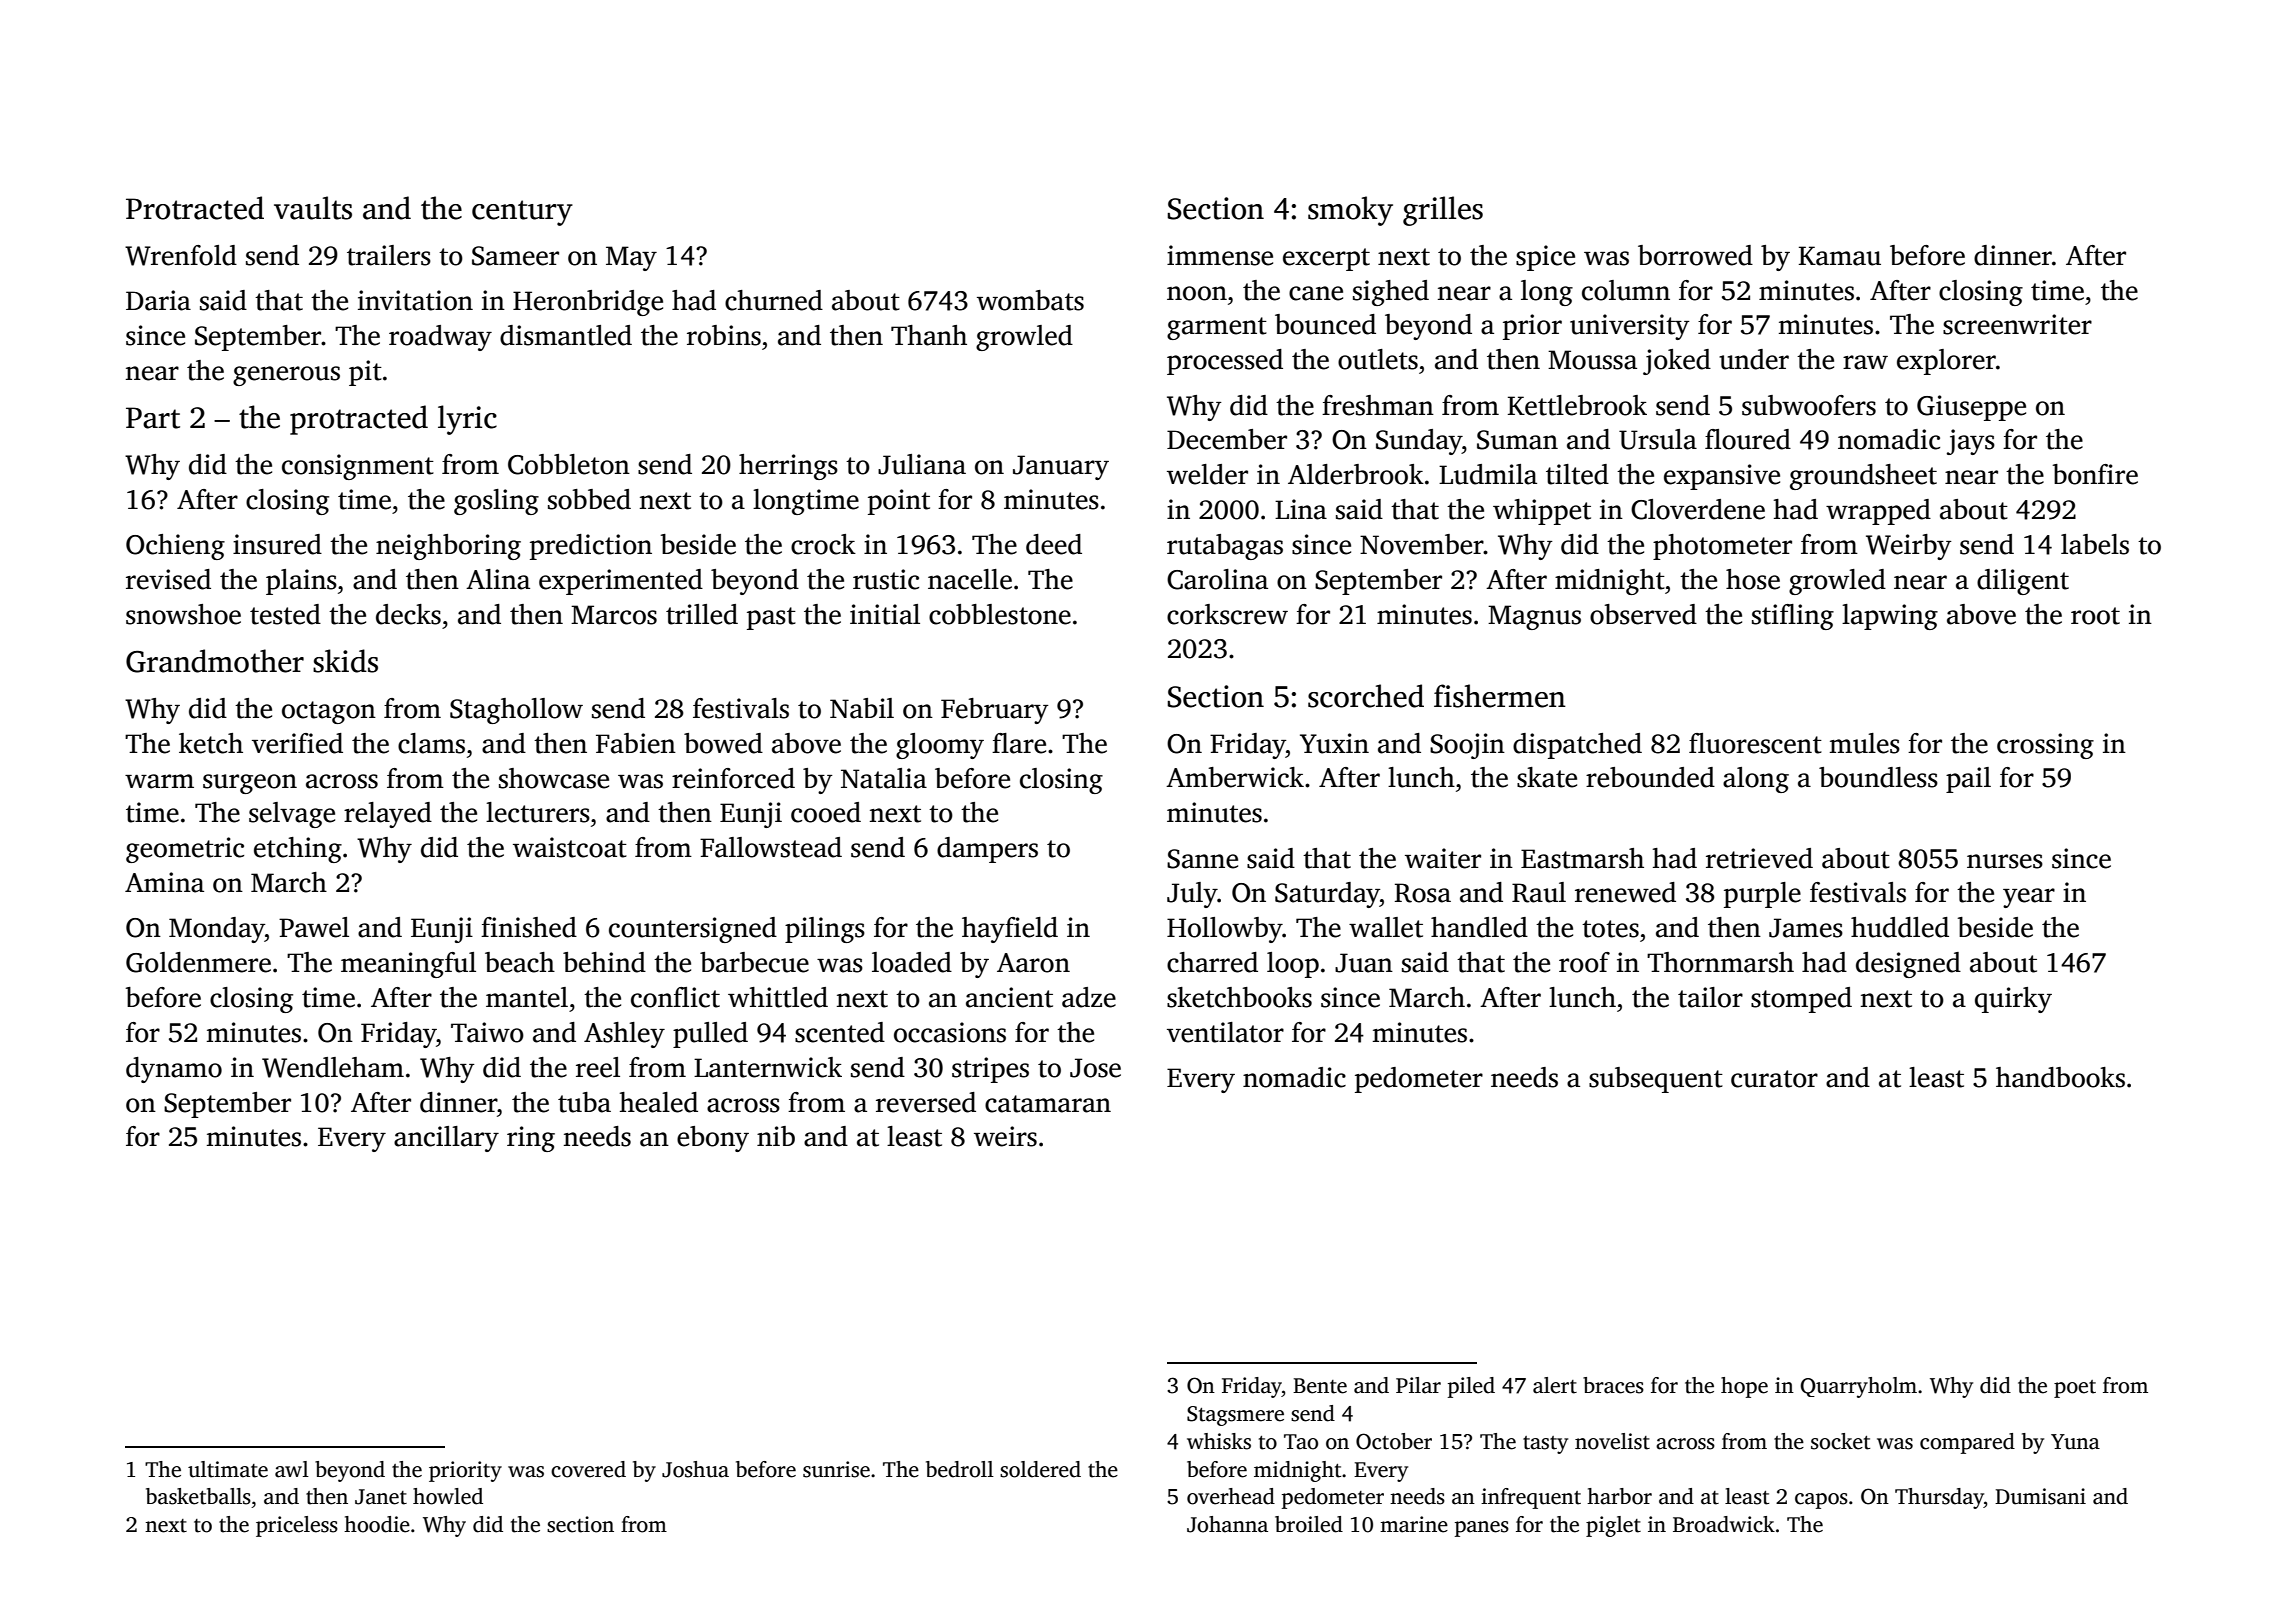  Describe the element at coordinates (1865, 362) in the page. I see `raw` at that location.
